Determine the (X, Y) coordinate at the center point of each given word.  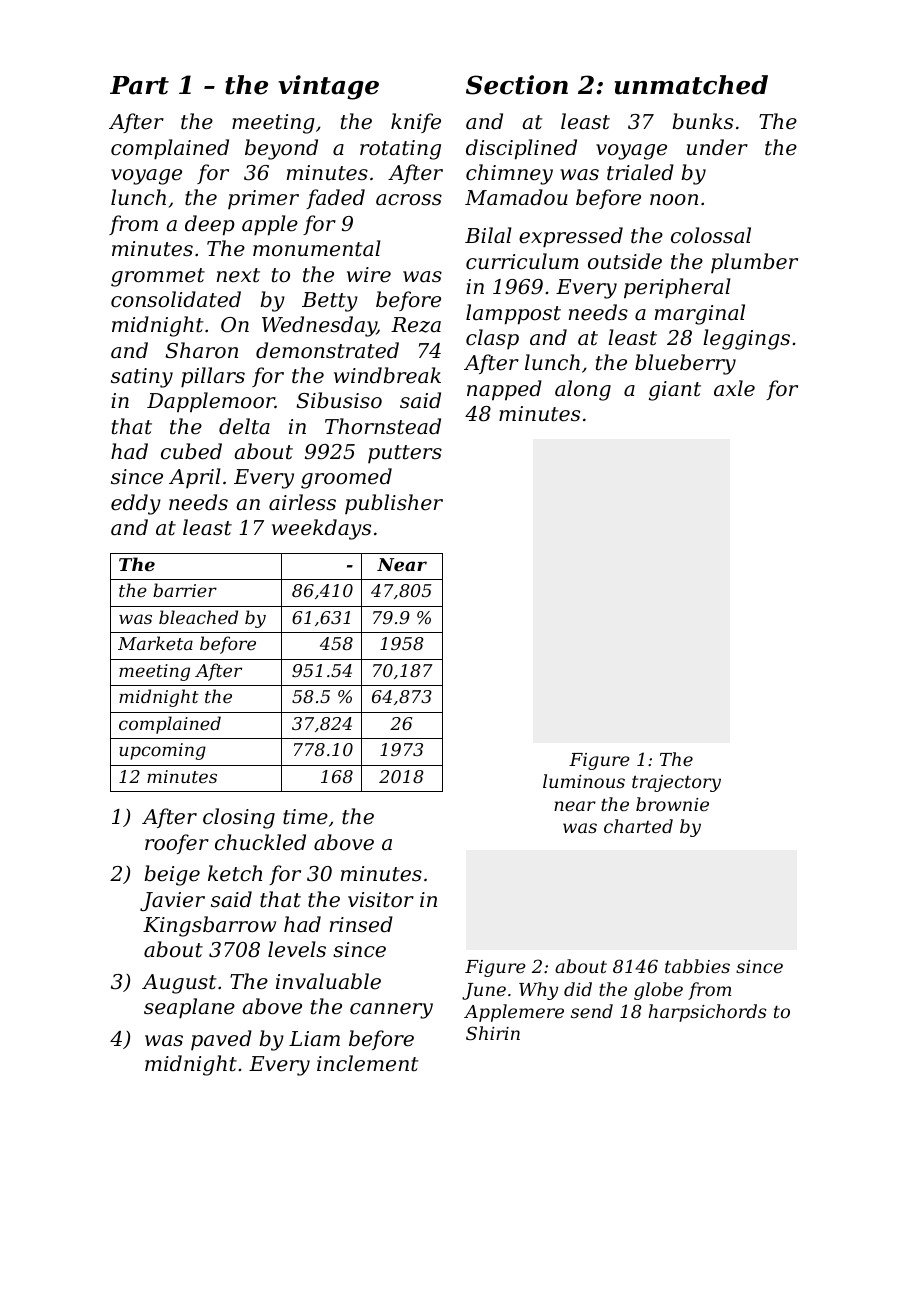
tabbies (697, 966)
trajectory (676, 783)
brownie (672, 804)
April (194, 478)
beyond (281, 149)
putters (405, 454)
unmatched (691, 85)
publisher (394, 504)
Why (538, 991)
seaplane (189, 1008)
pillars (213, 377)
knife (416, 123)
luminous (584, 781)
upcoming (162, 751)
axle (734, 388)
